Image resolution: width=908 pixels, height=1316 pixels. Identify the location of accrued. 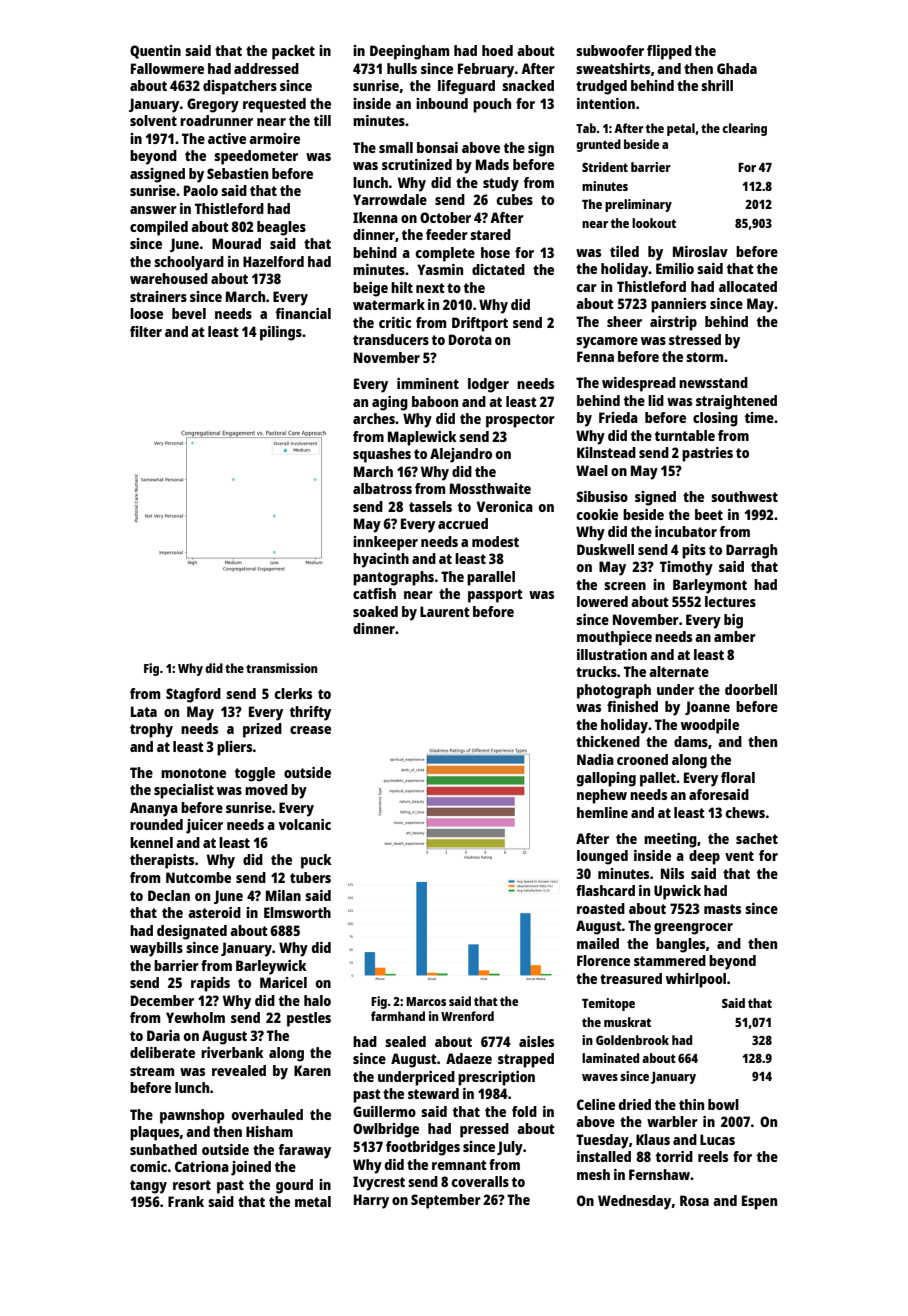
(463, 523).
